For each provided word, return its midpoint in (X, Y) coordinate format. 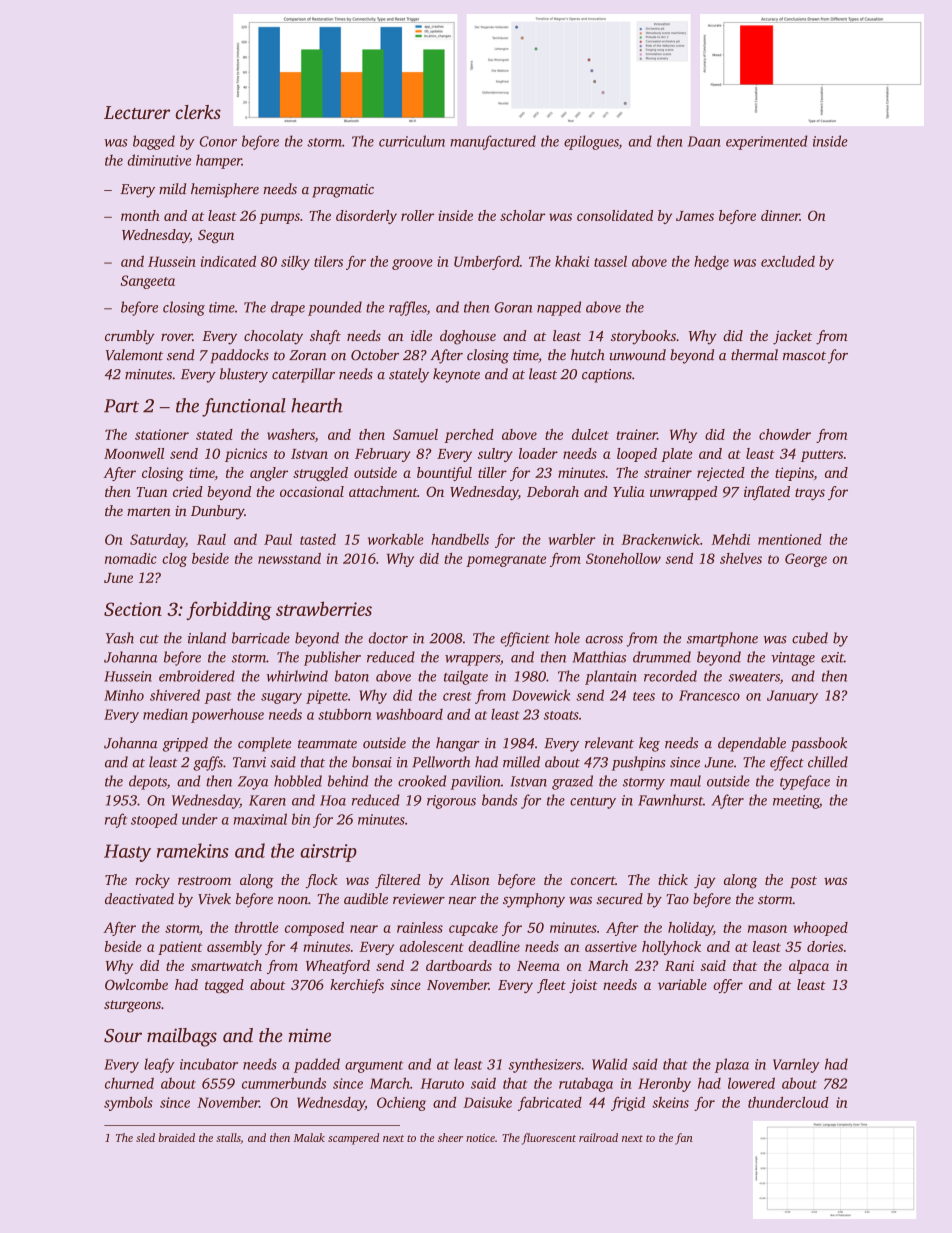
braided (177, 1137)
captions (607, 376)
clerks (198, 112)
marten (149, 511)
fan (684, 1139)
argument (374, 1067)
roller (417, 215)
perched (469, 436)
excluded (788, 261)
